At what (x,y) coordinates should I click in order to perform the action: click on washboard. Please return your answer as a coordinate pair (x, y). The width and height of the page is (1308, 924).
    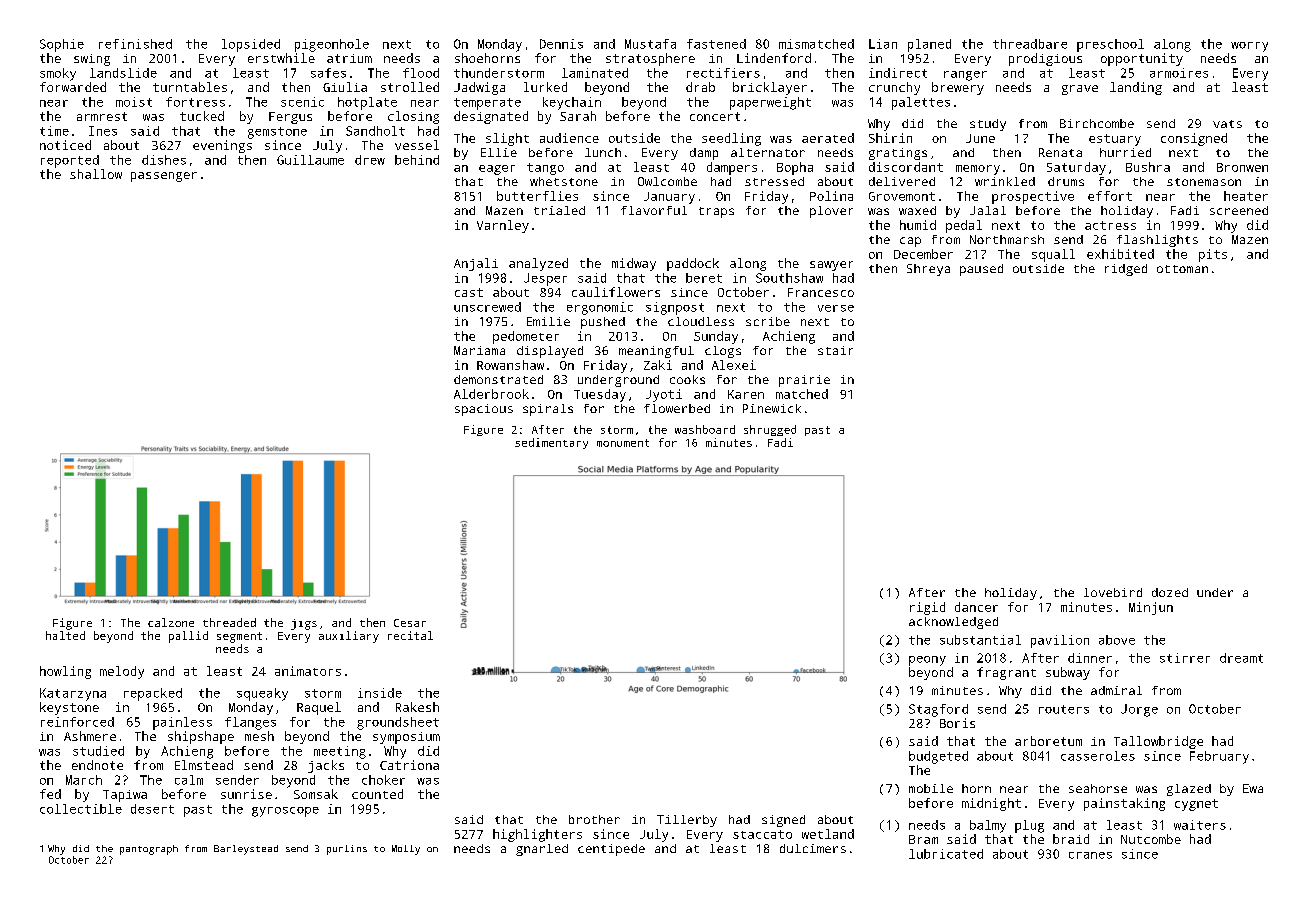
    Looking at the image, I should click on (705, 429).
